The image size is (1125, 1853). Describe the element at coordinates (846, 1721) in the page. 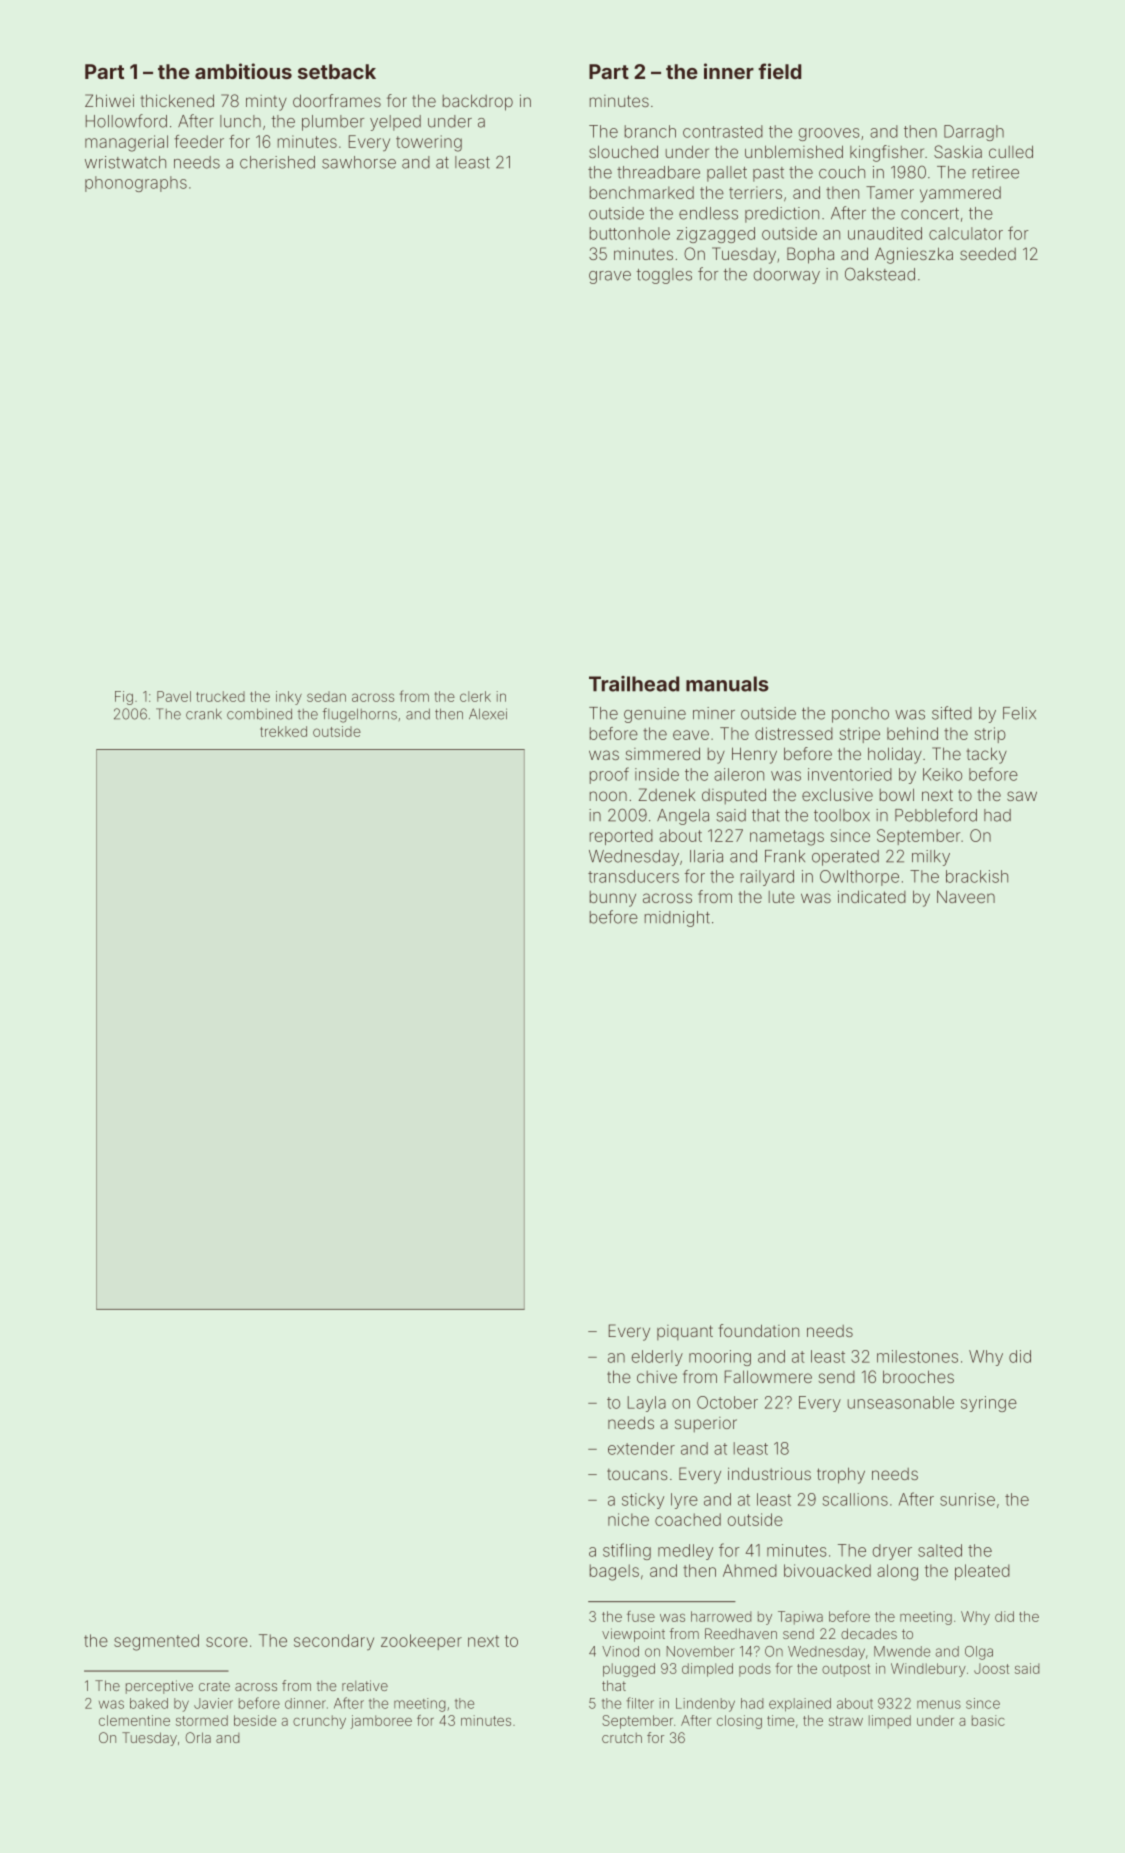

I see `straw` at that location.
